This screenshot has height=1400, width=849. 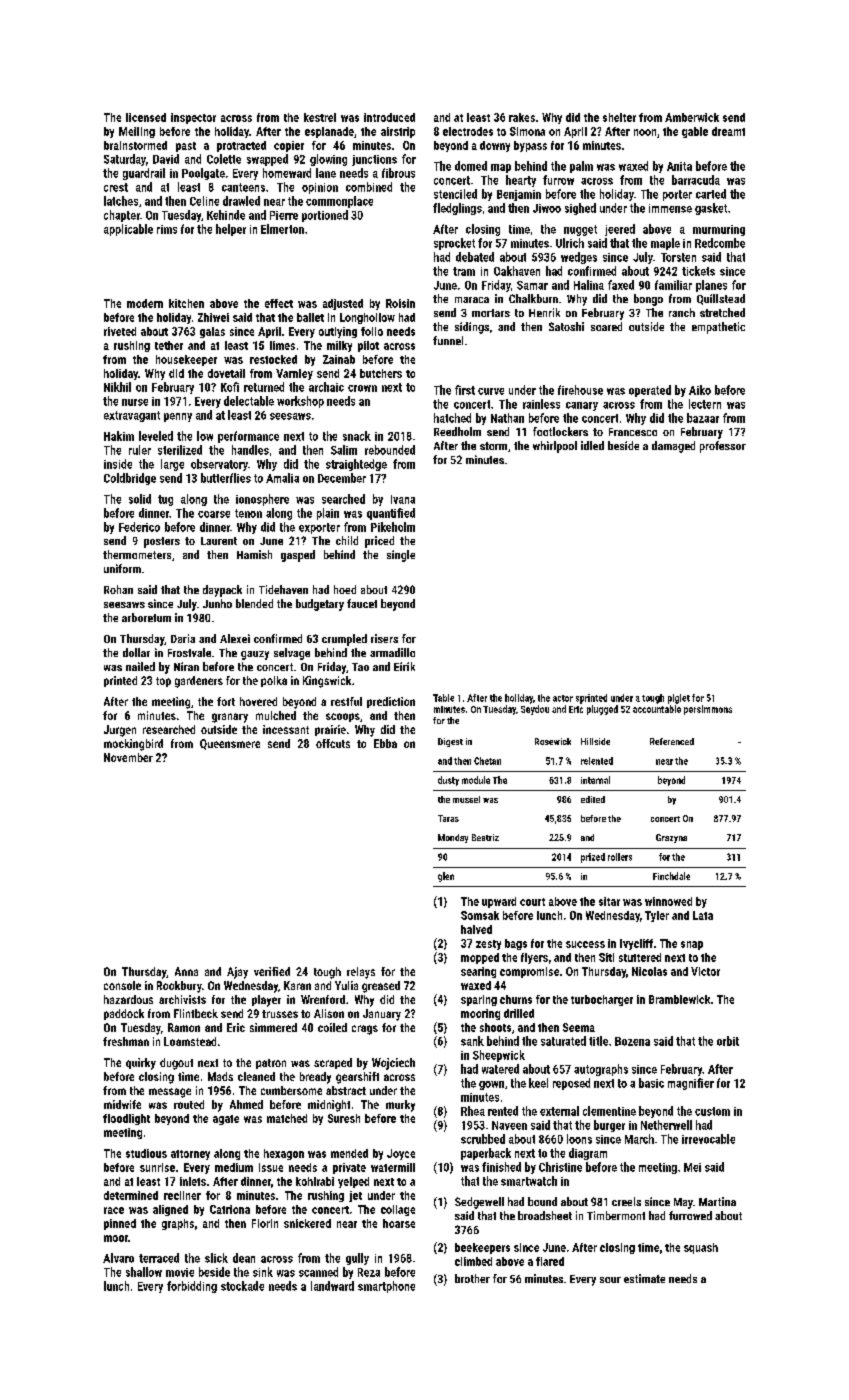 What do you see at coordinates (711, 194) in the screenshot?
I see `carted` at bounding box center [711, 194].
